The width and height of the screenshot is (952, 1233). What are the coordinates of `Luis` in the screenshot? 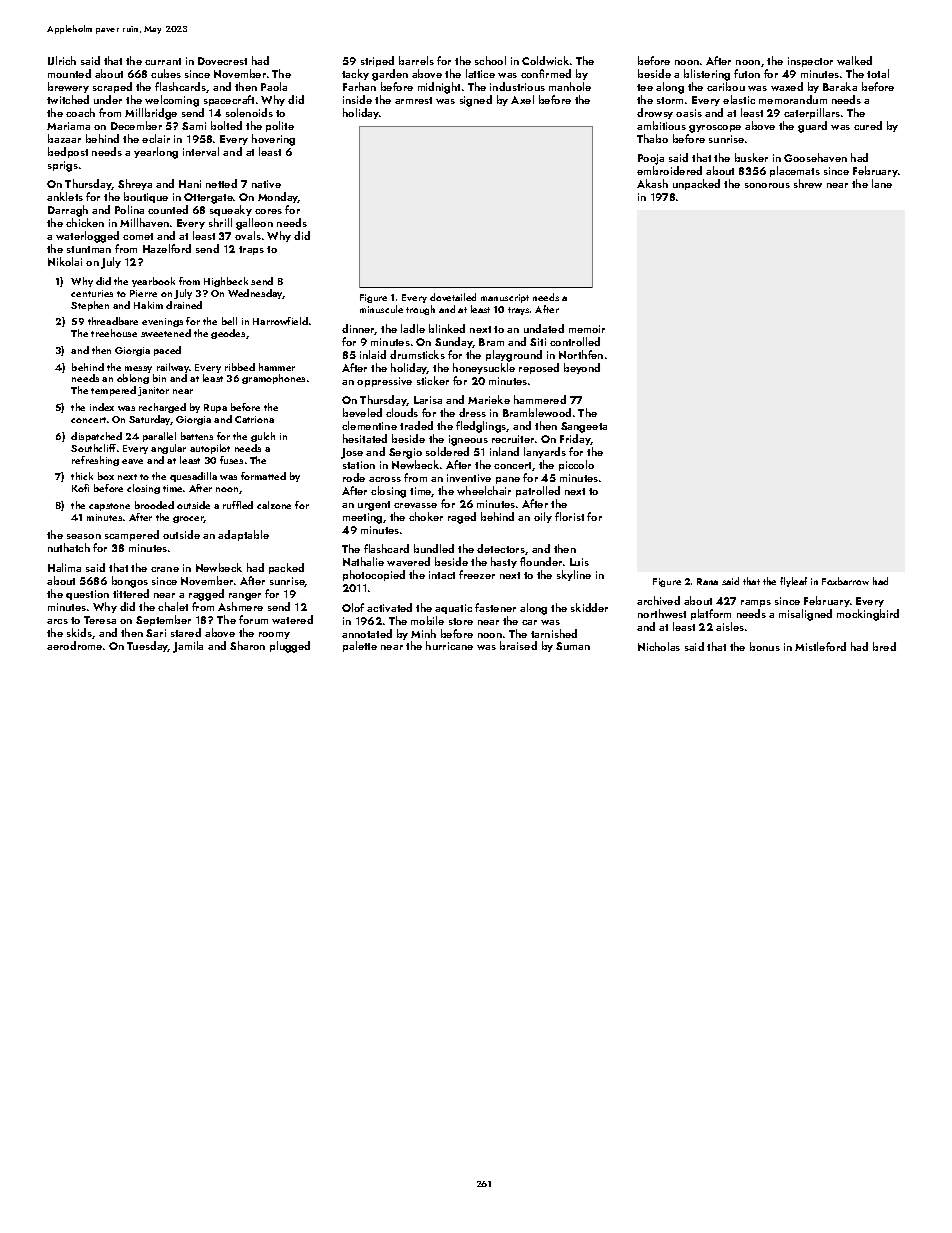 It's located at (579, 562).
